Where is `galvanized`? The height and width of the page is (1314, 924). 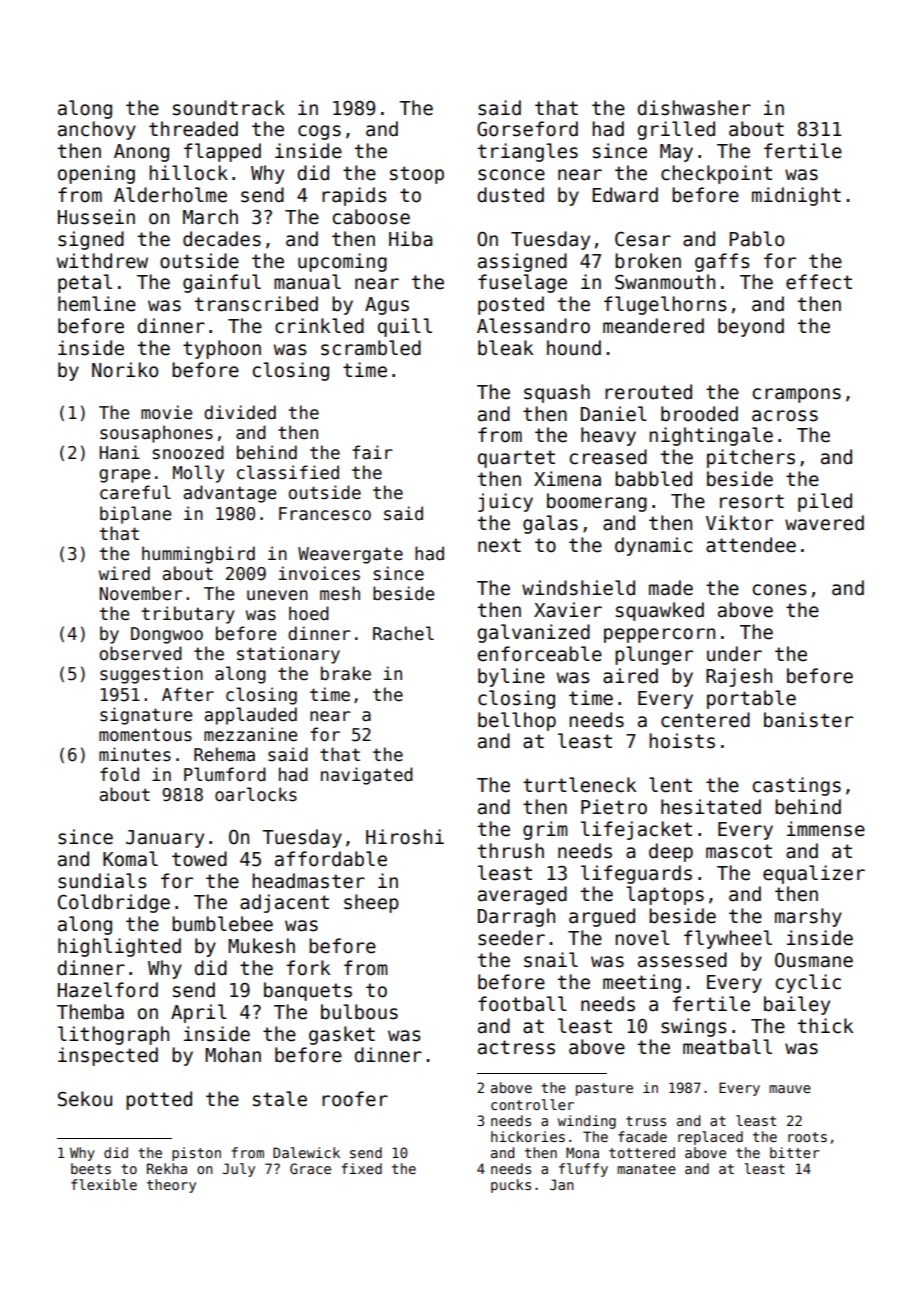
galvanized is located at coordinates (533, 633).
